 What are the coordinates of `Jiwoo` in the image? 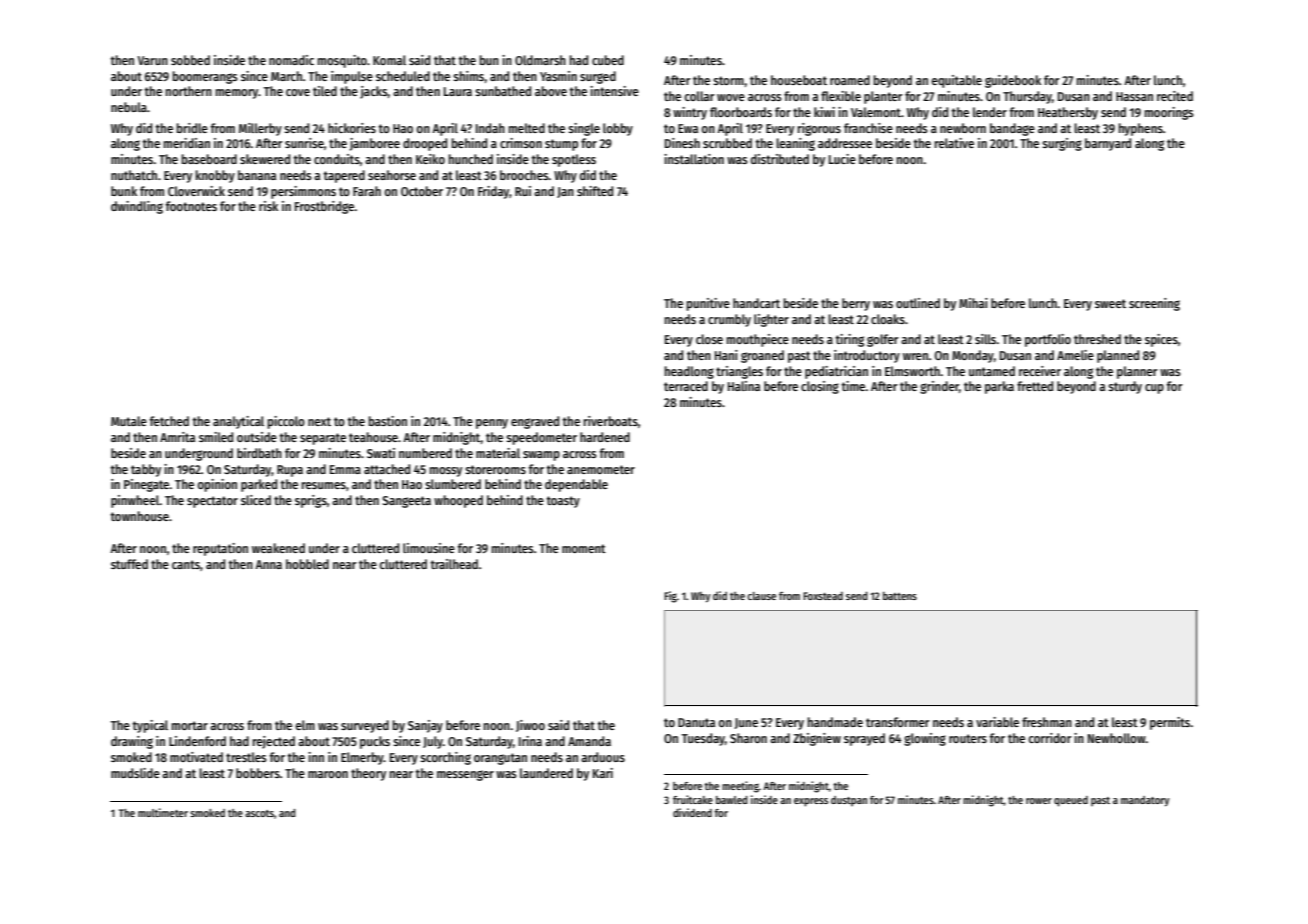 It's located at (530, 726).
